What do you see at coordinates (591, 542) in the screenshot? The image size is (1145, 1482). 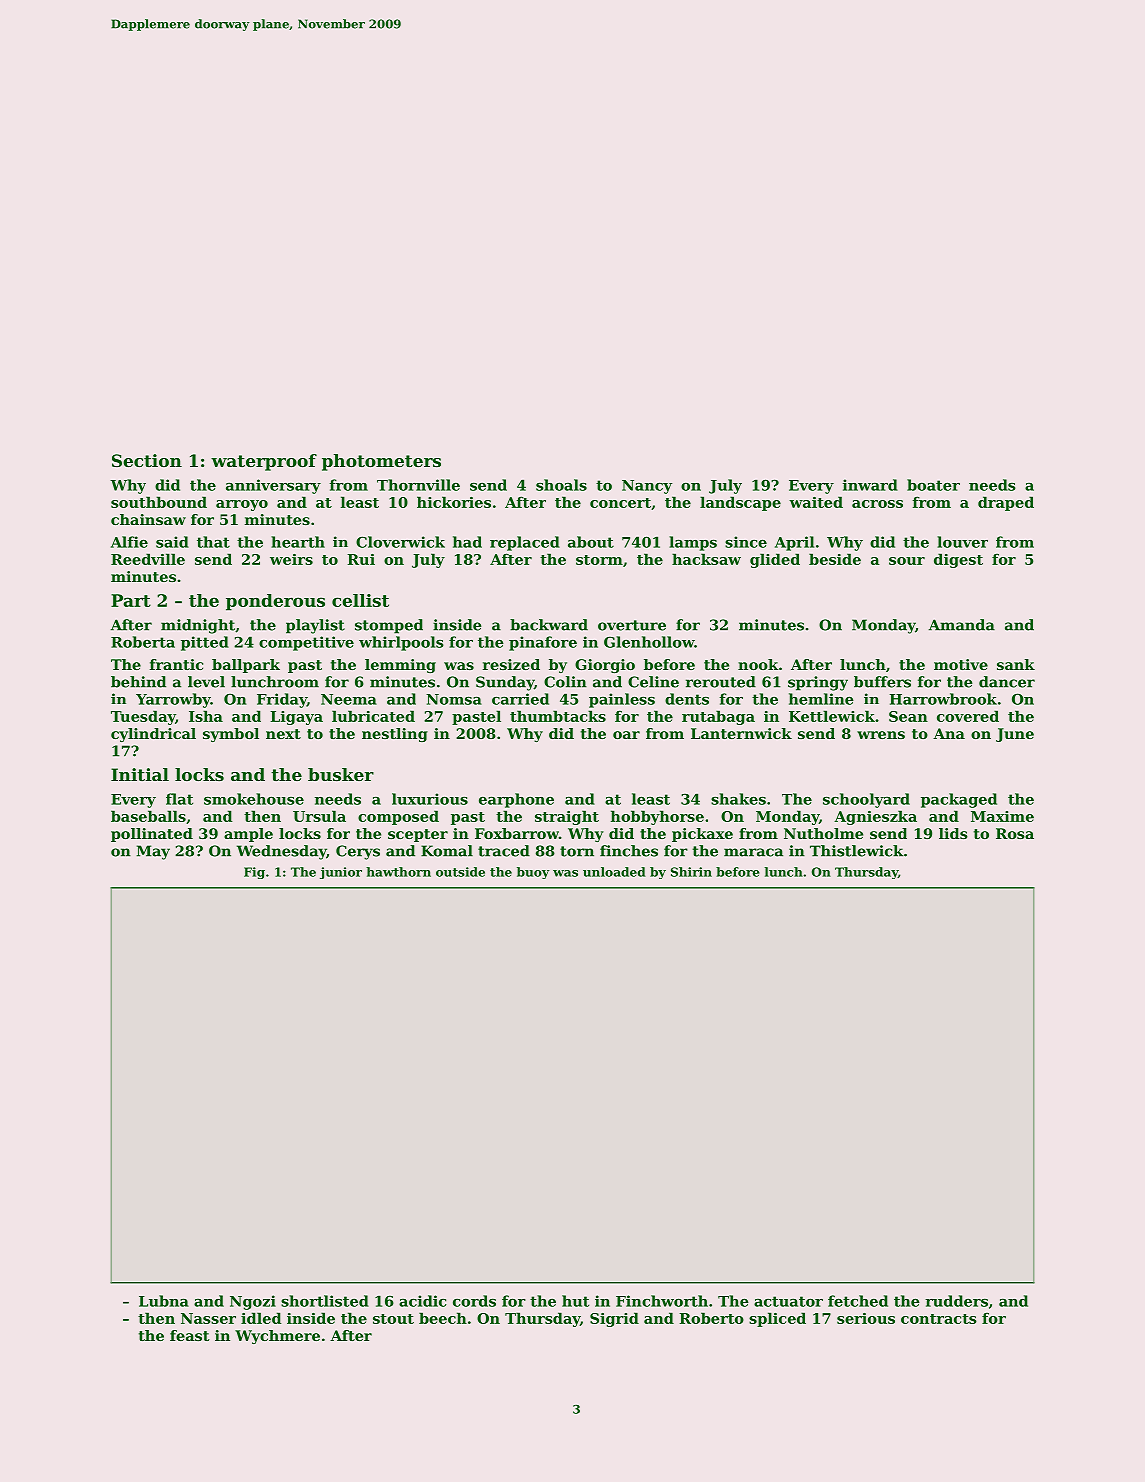 I see `about` at bounding box center [591, 542].
